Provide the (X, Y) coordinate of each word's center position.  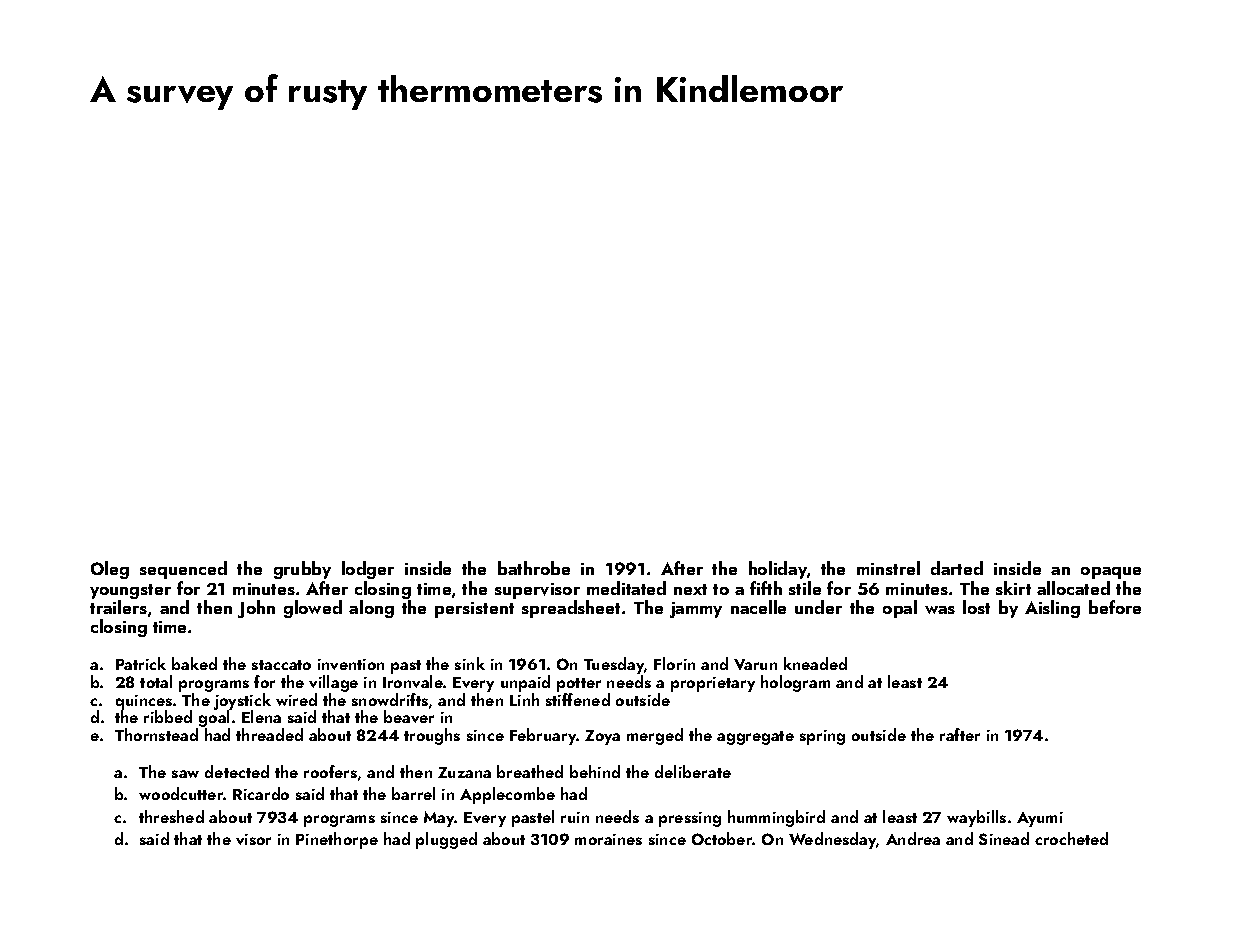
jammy (696, 610)
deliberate (693, 771)
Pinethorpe (337, 840)
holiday (778, 570)
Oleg (110, 570)
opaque (1111, 573)
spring (822, 737)
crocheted (1071, 838)
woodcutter (181, 793)
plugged (446, 840)
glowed (313, 609)
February (543, 736)
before (1115, 607)
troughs (432, 736)
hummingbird (776, 818)
